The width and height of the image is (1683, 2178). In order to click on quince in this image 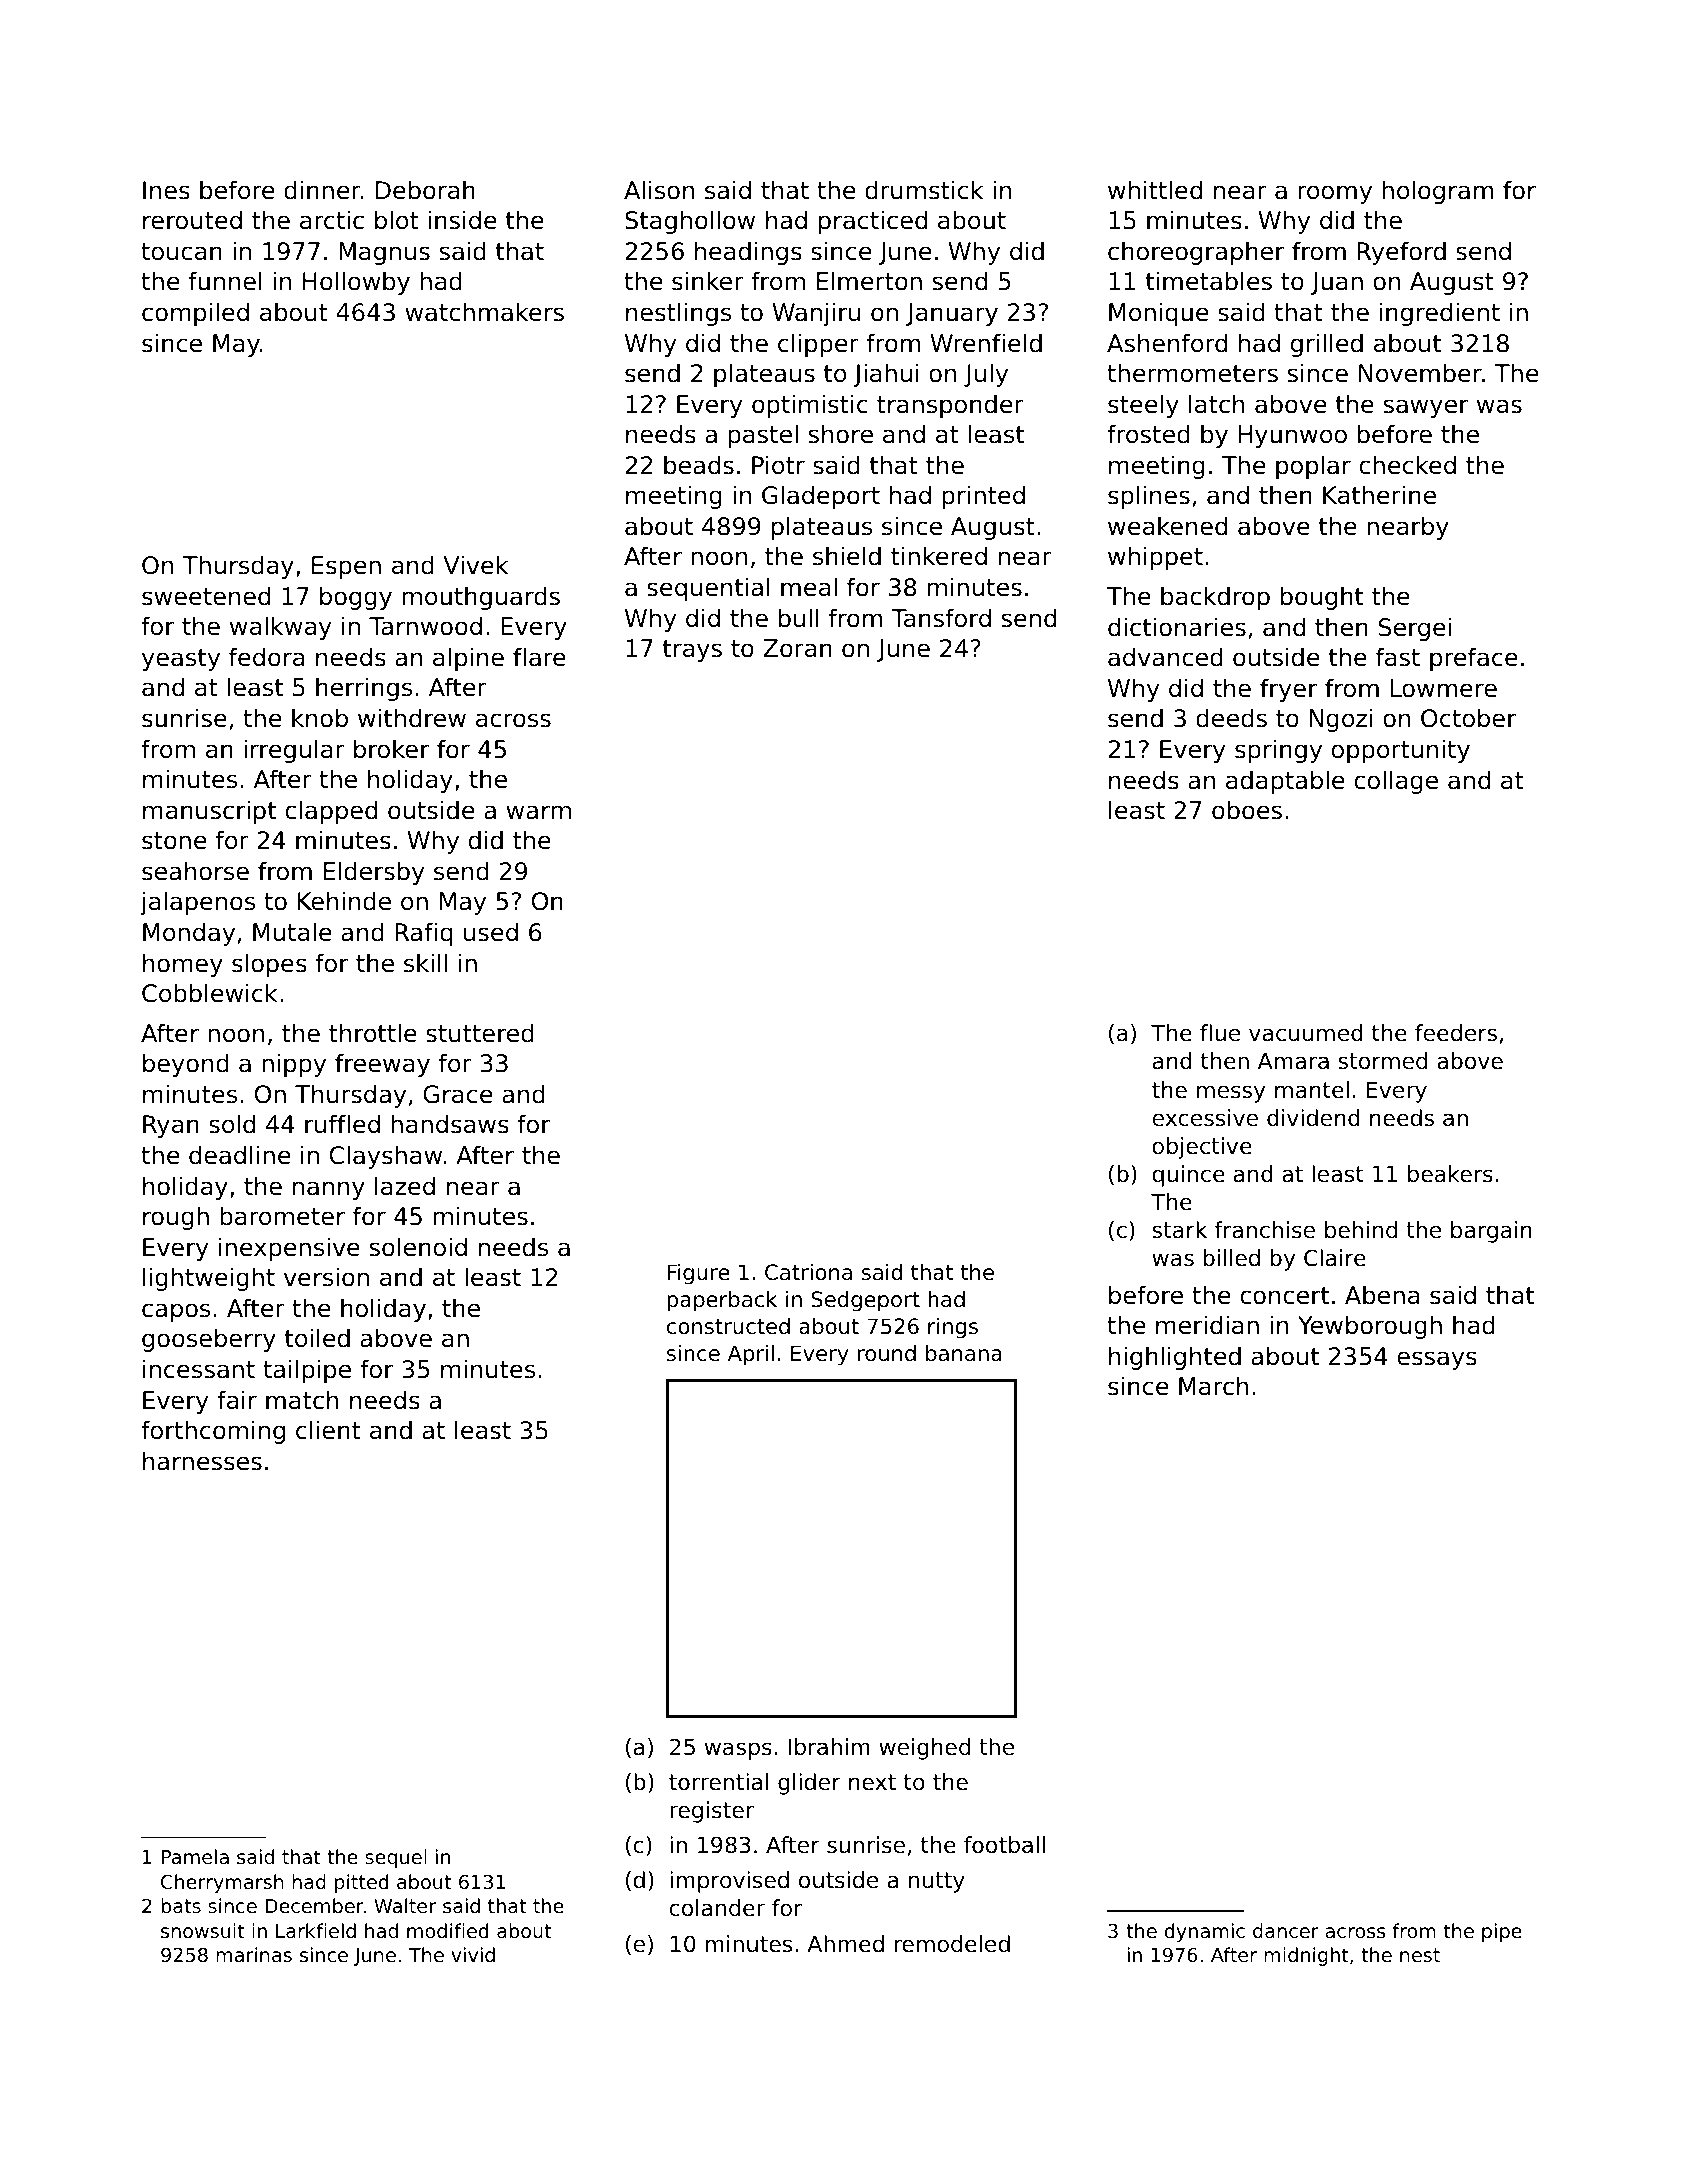, I will do `click(1188, 1176)`.
